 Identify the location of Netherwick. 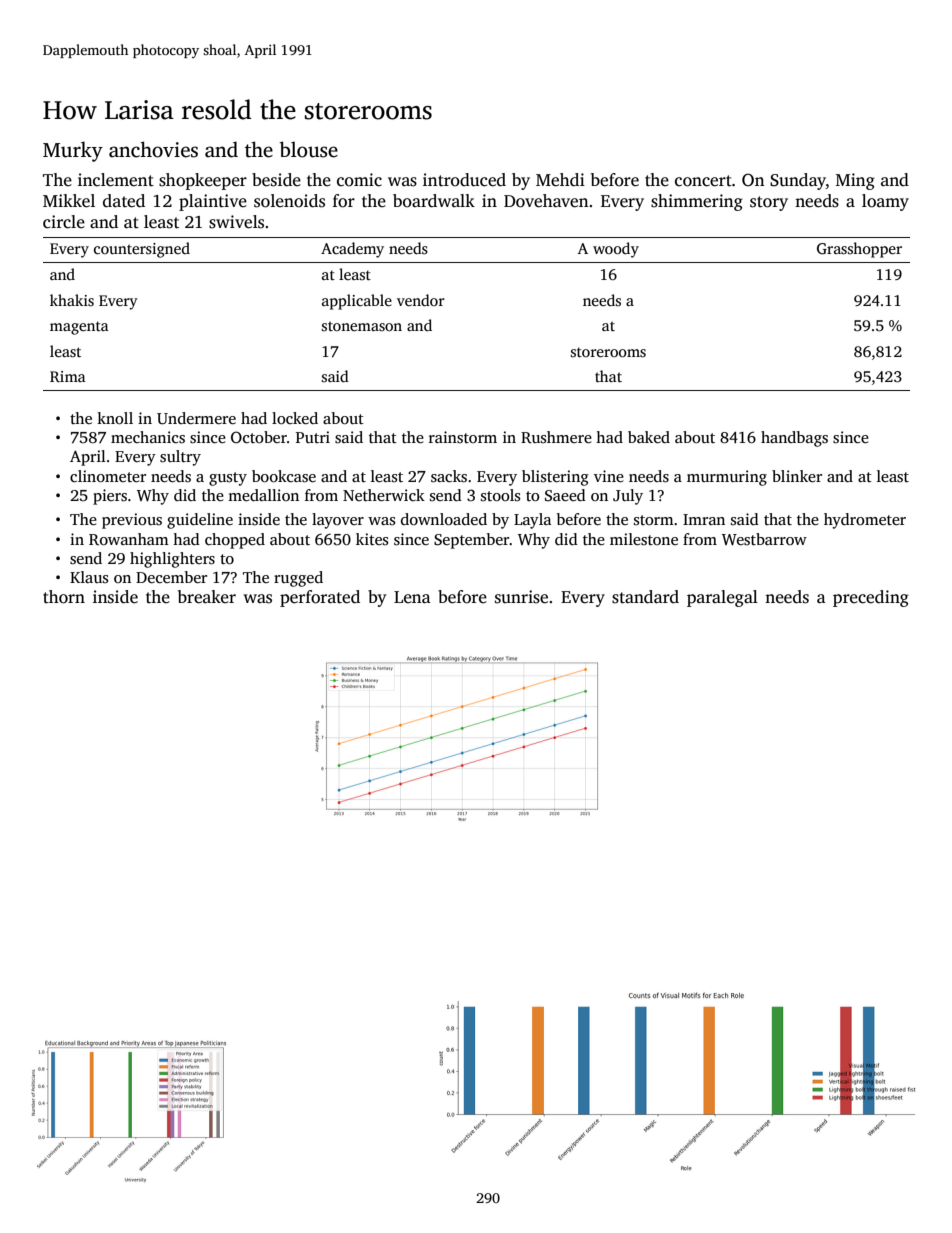
(384, 495).
